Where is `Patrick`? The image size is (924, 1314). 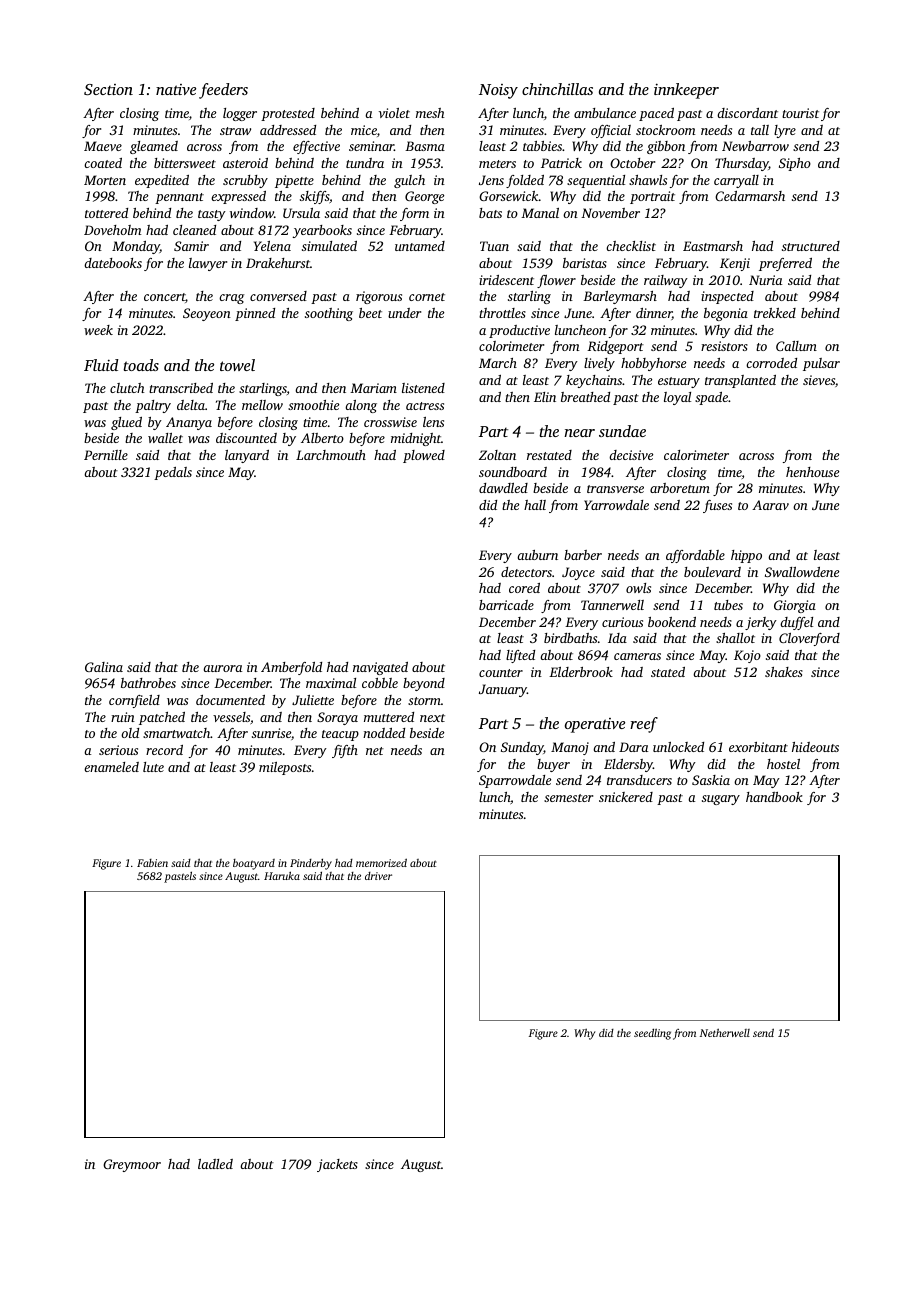
Patrick is located at coordinates (561, 163).
